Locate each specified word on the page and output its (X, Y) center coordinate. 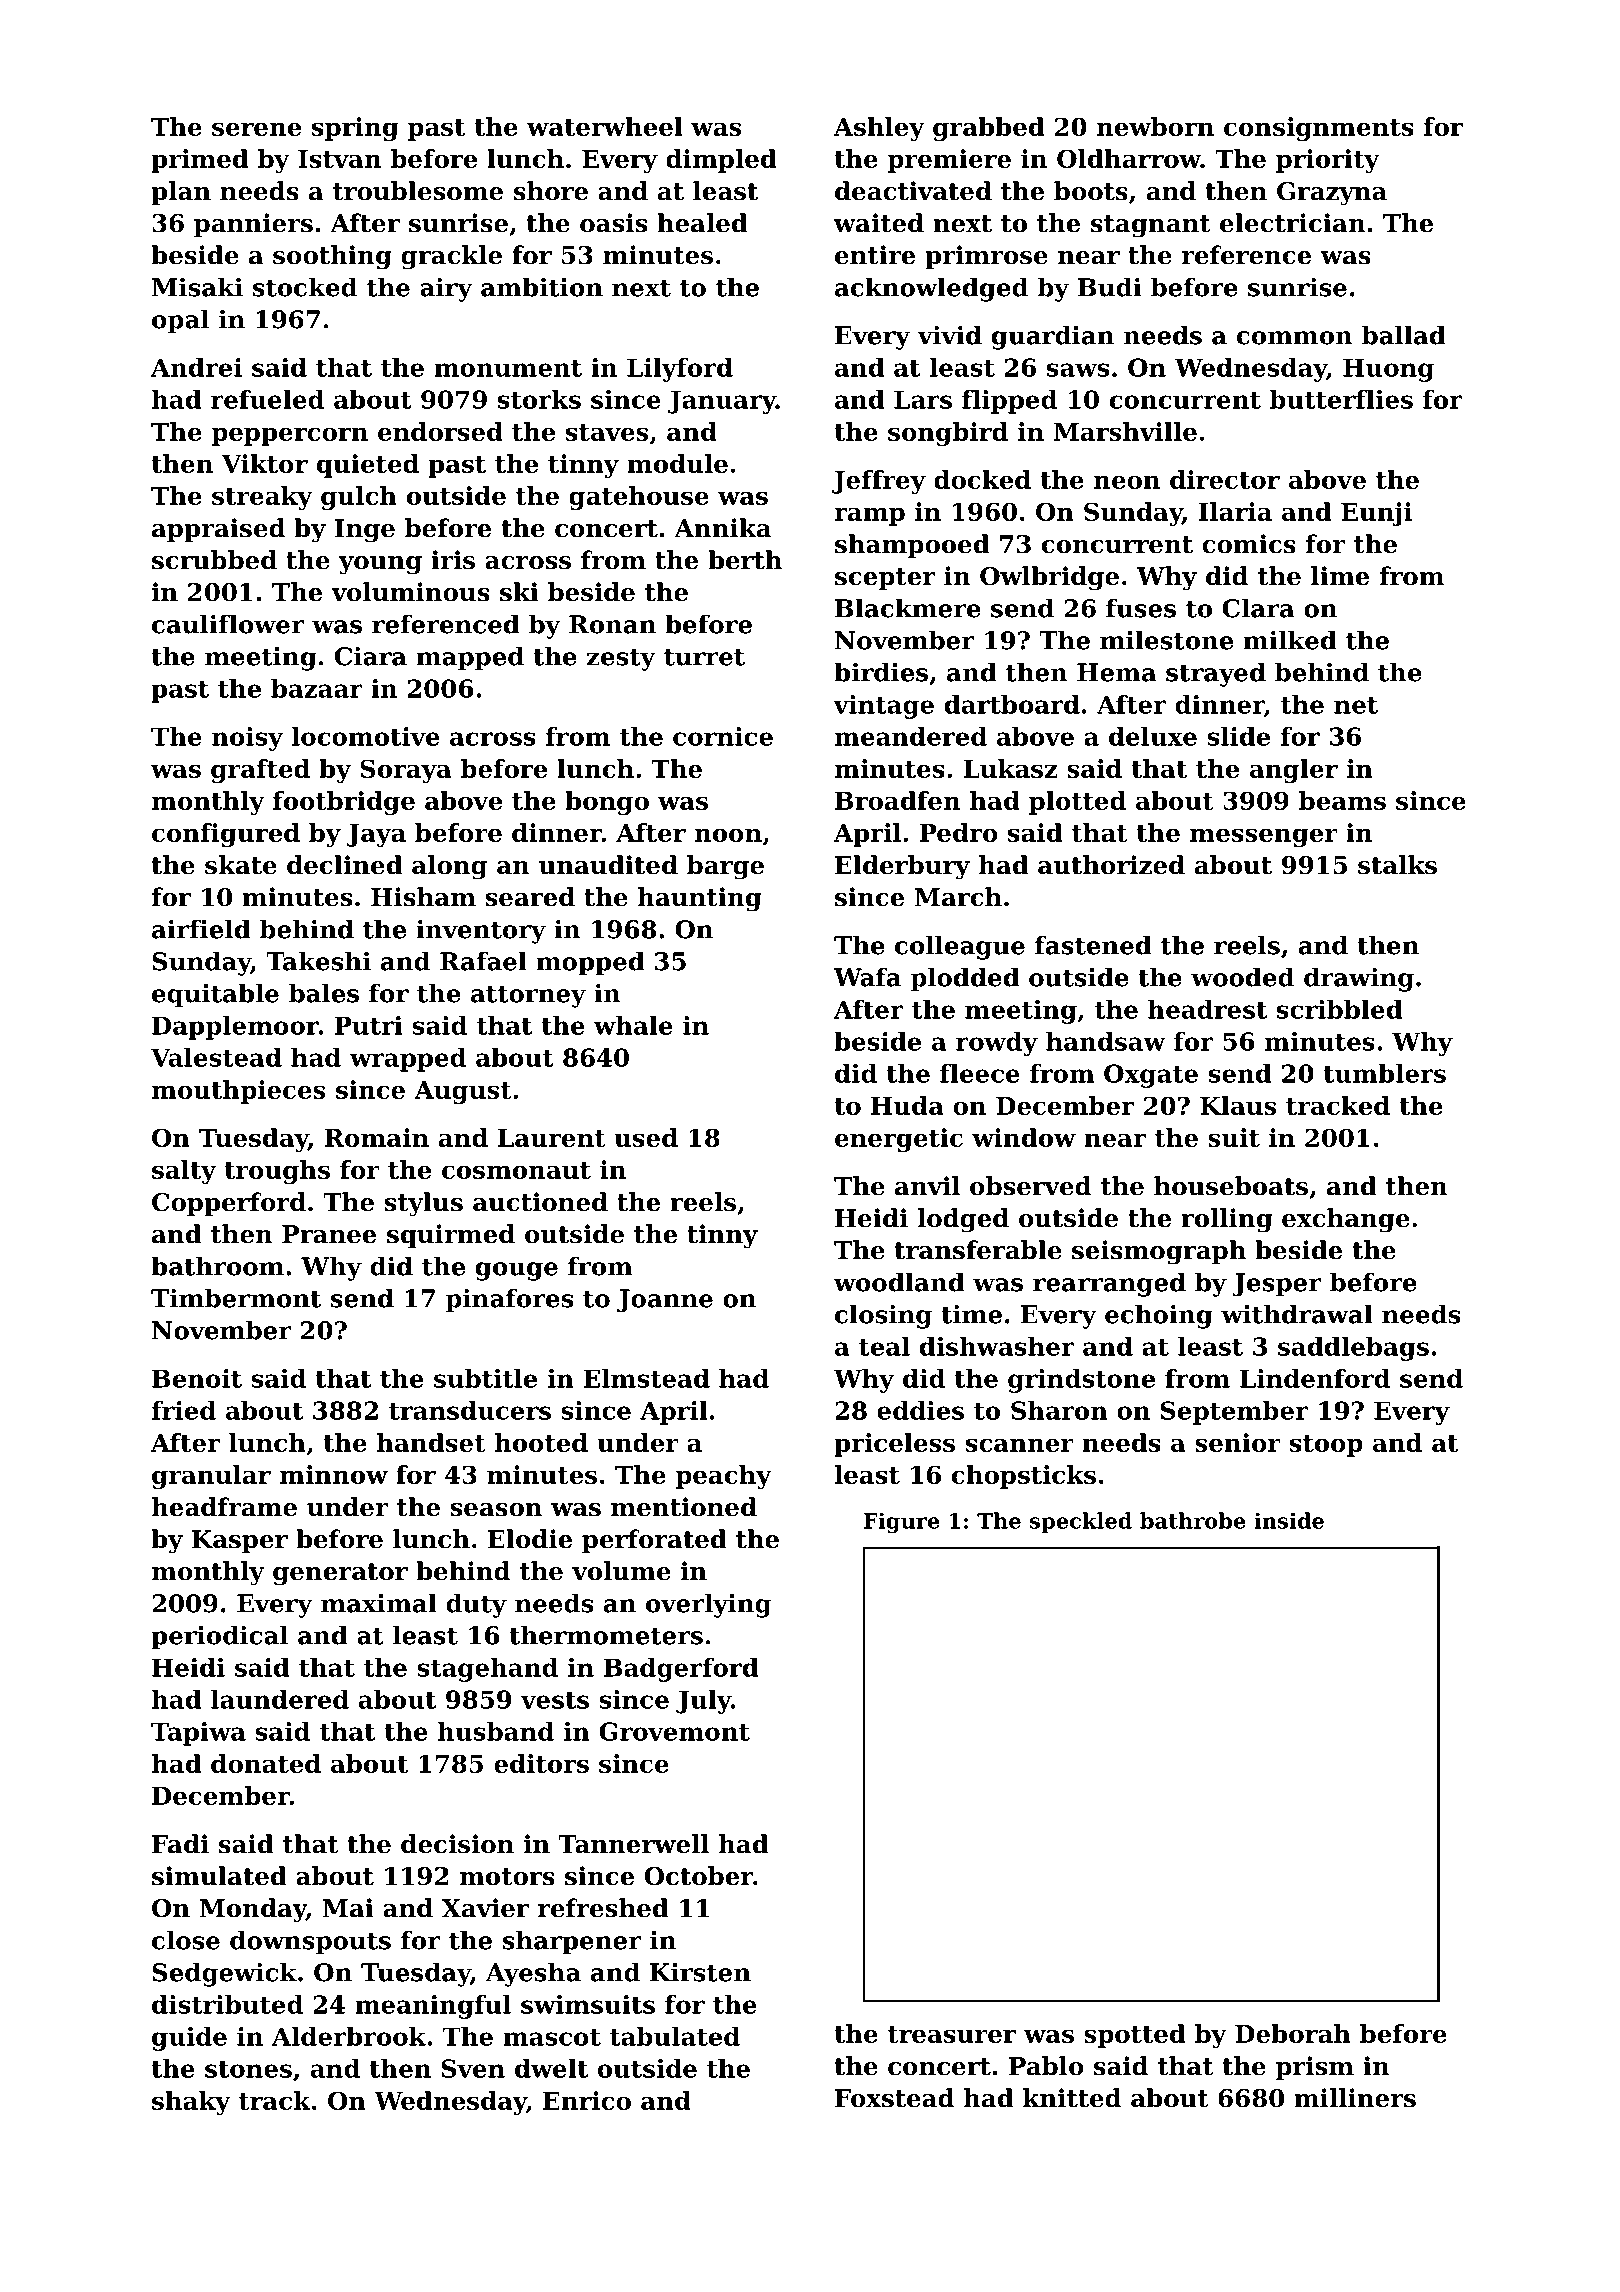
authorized (1111, 865)
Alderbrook (349, 2036)
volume (621, 1571)
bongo (607, 803)
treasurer (952, 2034)
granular (211, 1477)
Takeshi (318, 961)
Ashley (879, 129)
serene (256, 129)
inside (1289, 1520)
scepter (885, 579)
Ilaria (1235, 511)
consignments (1319, 129)
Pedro (958, 832)
